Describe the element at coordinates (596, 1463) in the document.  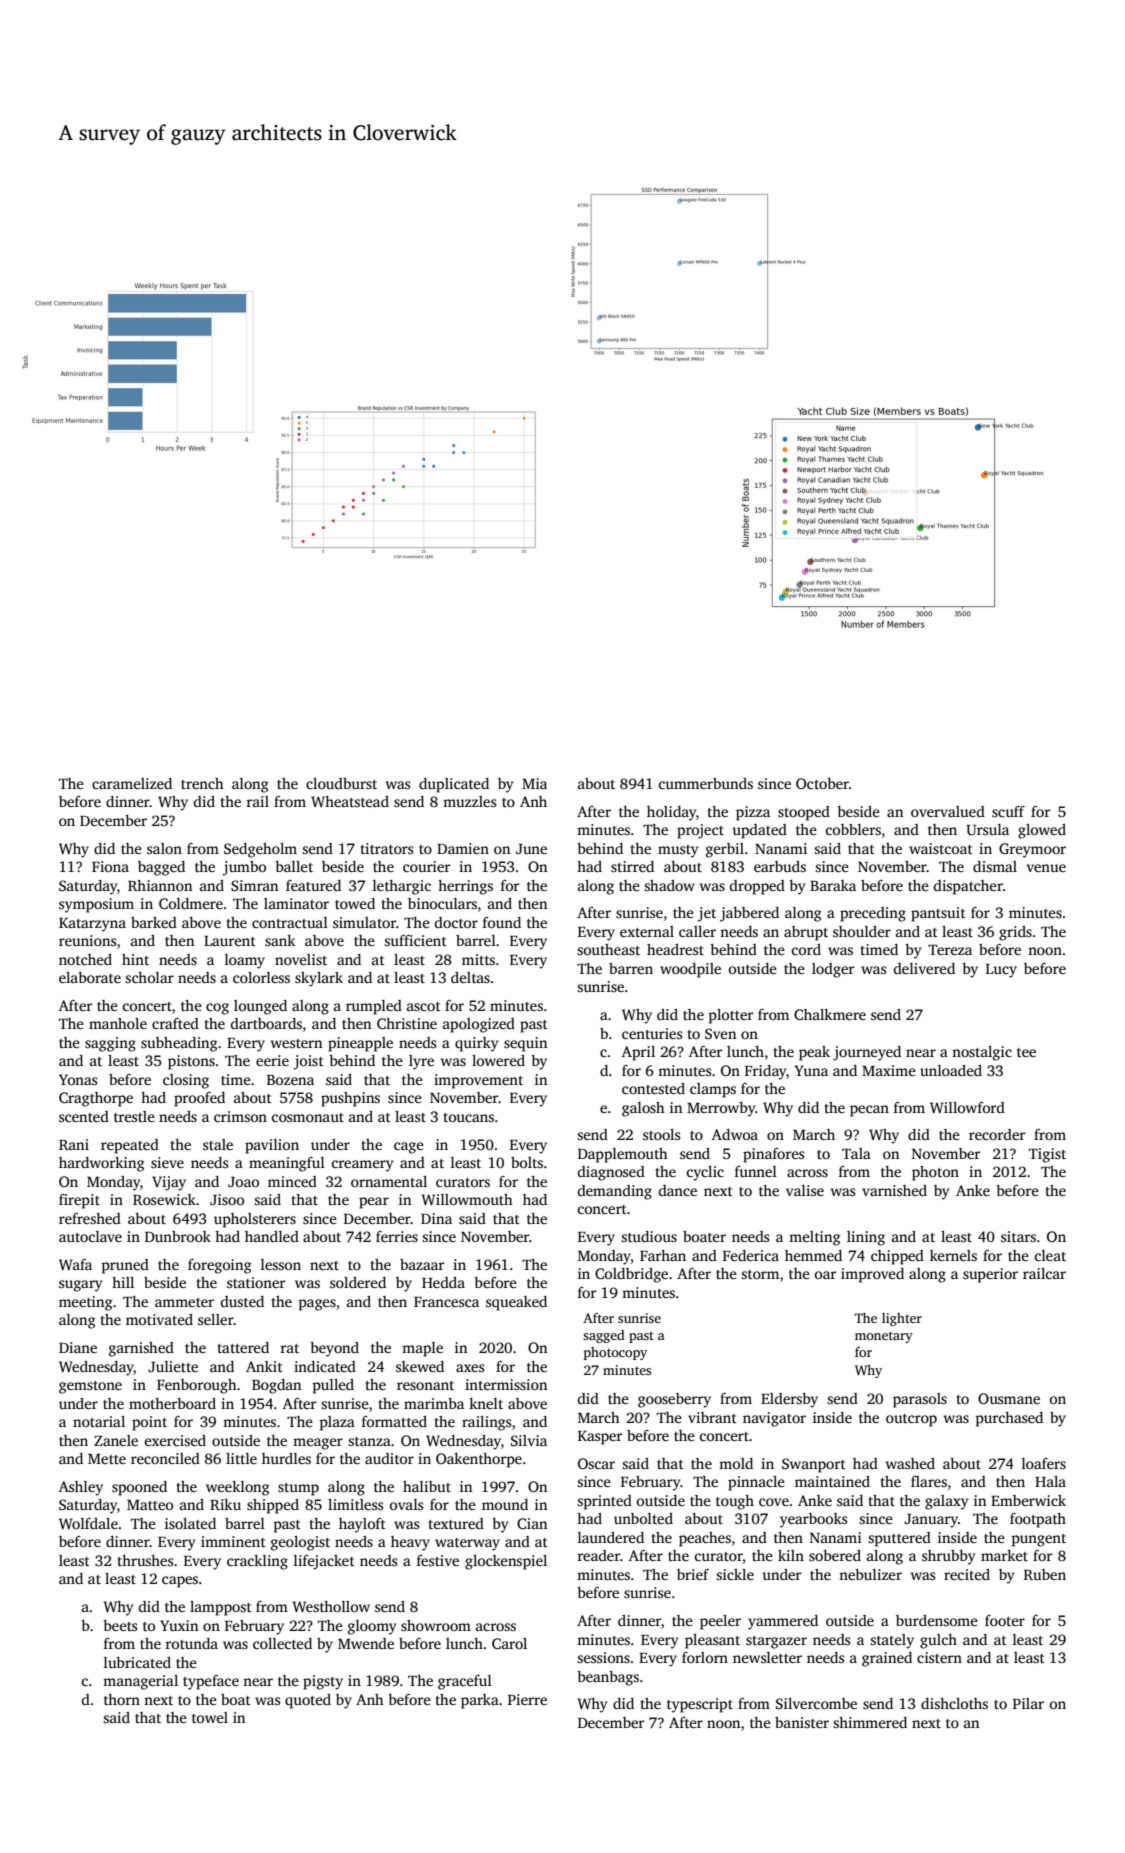
I see `Oscar` at that location.
